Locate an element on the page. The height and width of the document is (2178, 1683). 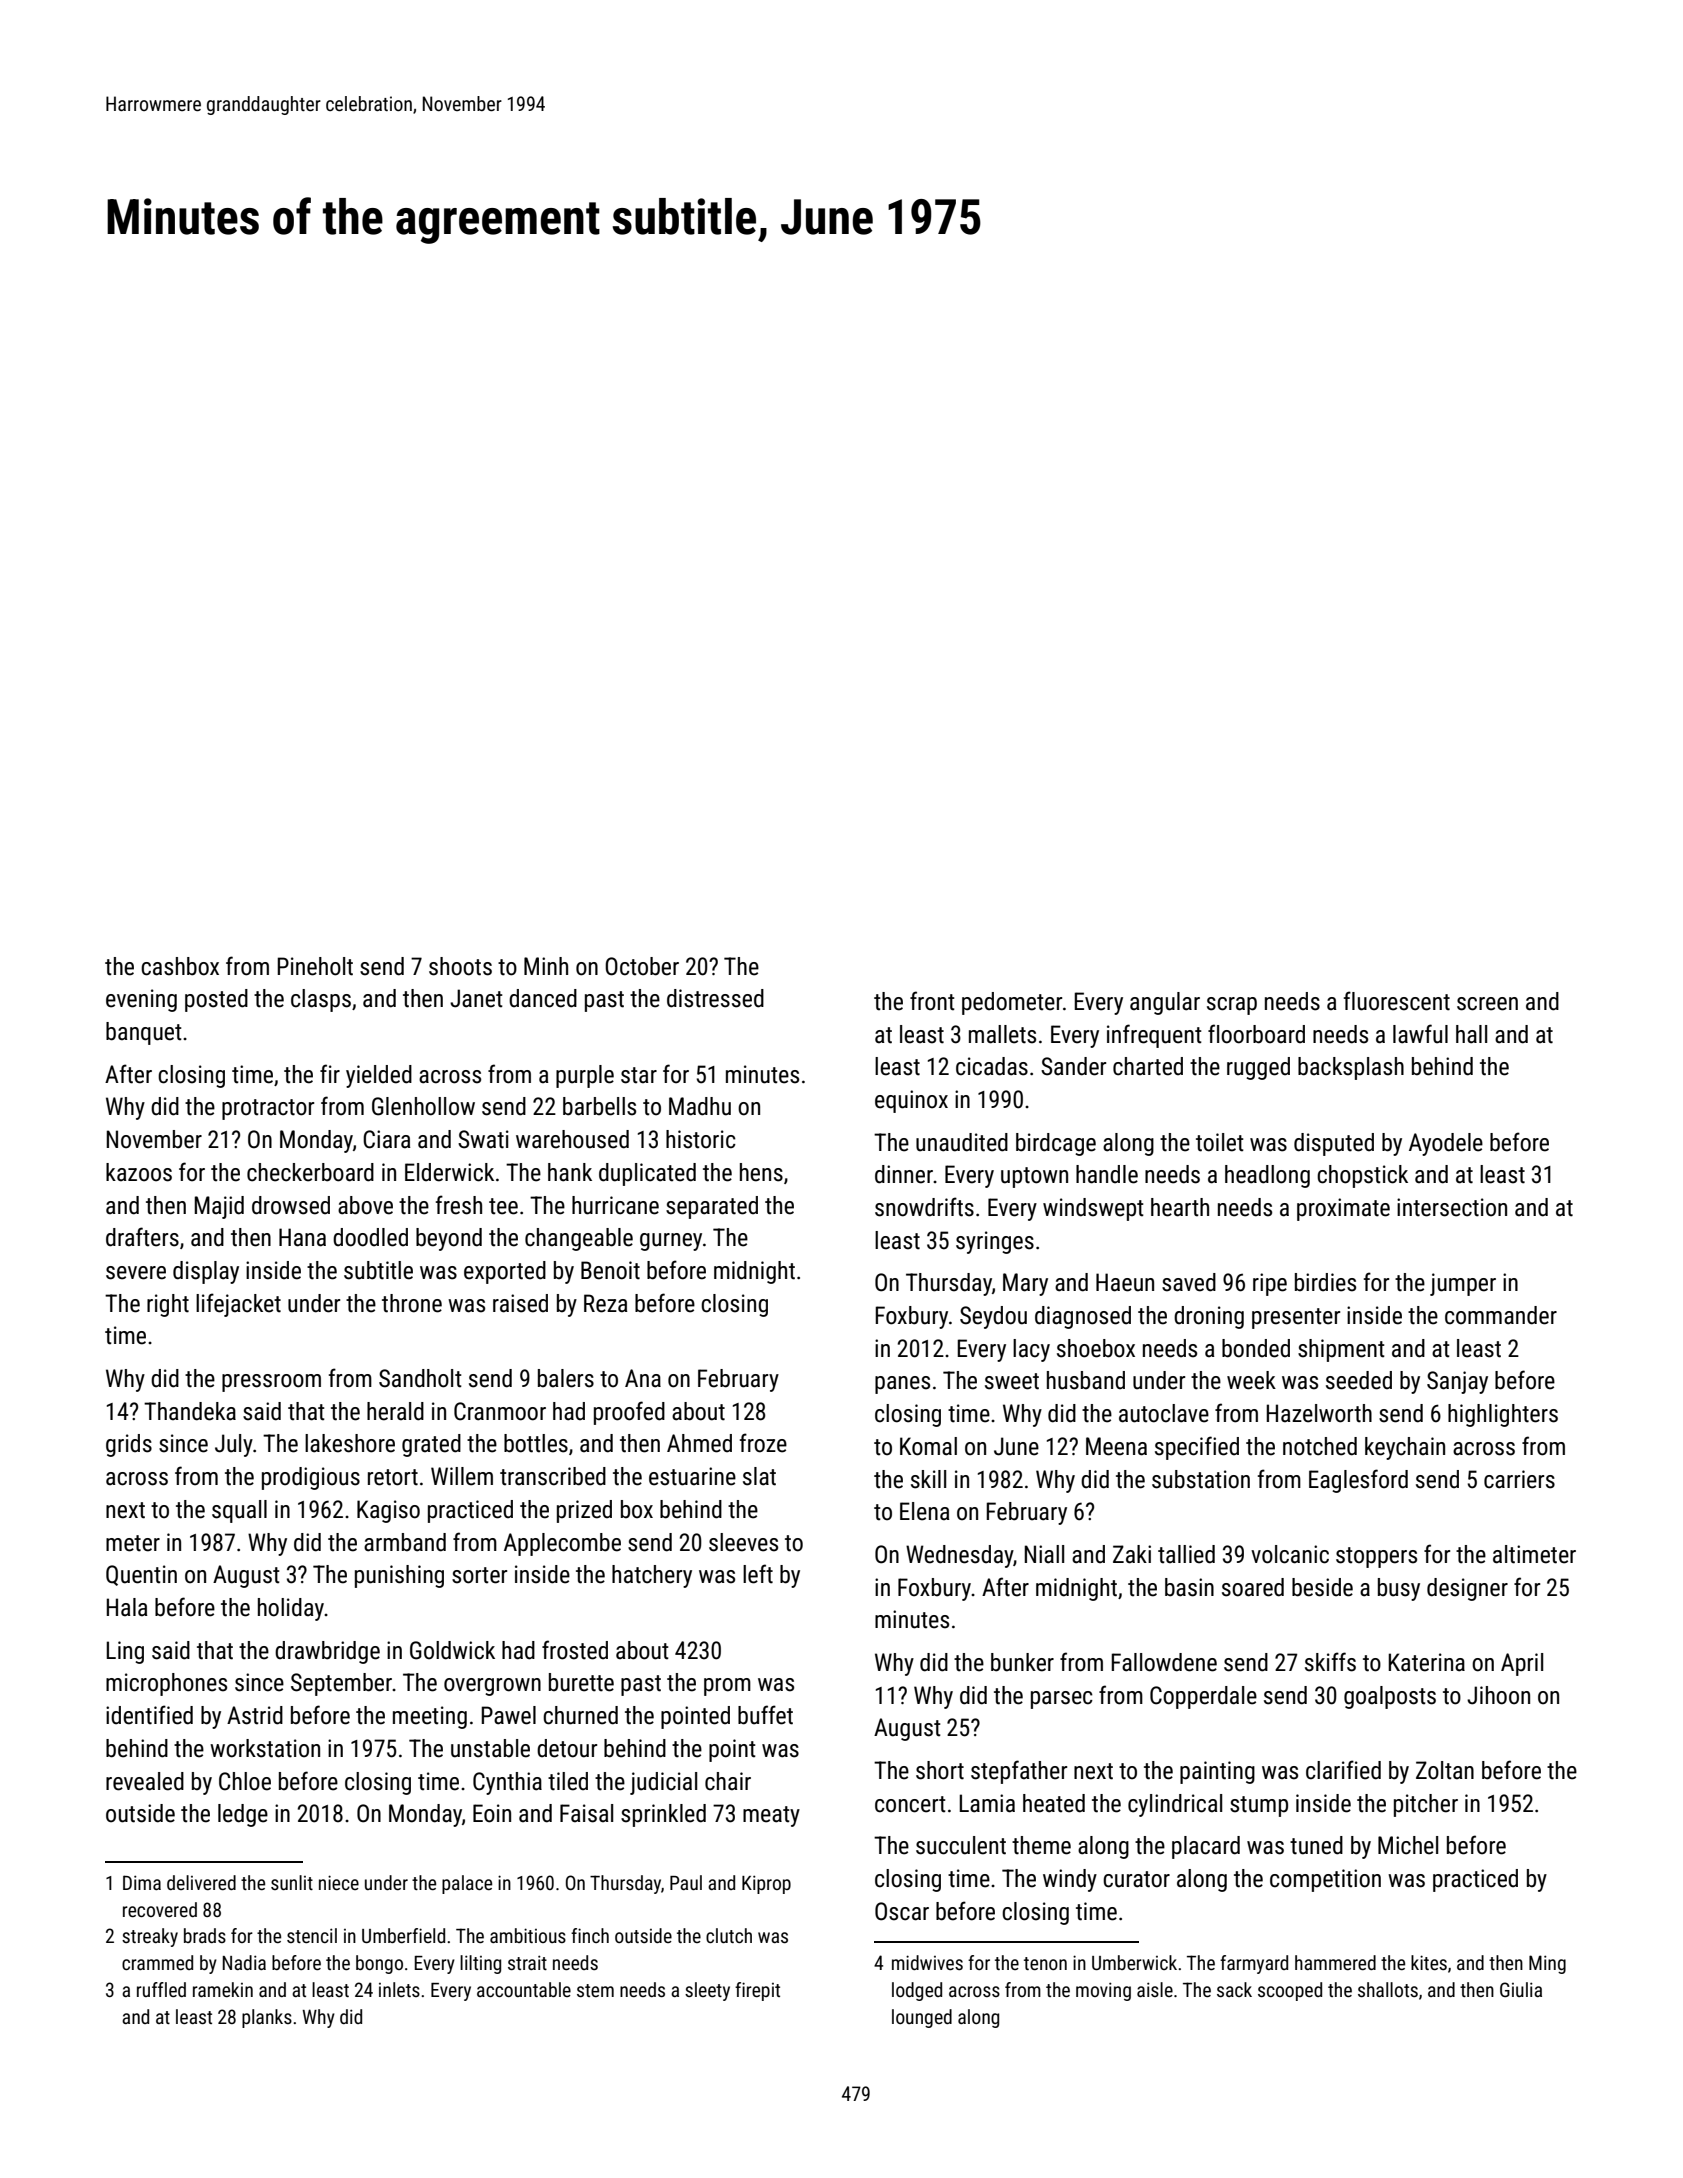
Elena is located at coordinates (924, 1511).
